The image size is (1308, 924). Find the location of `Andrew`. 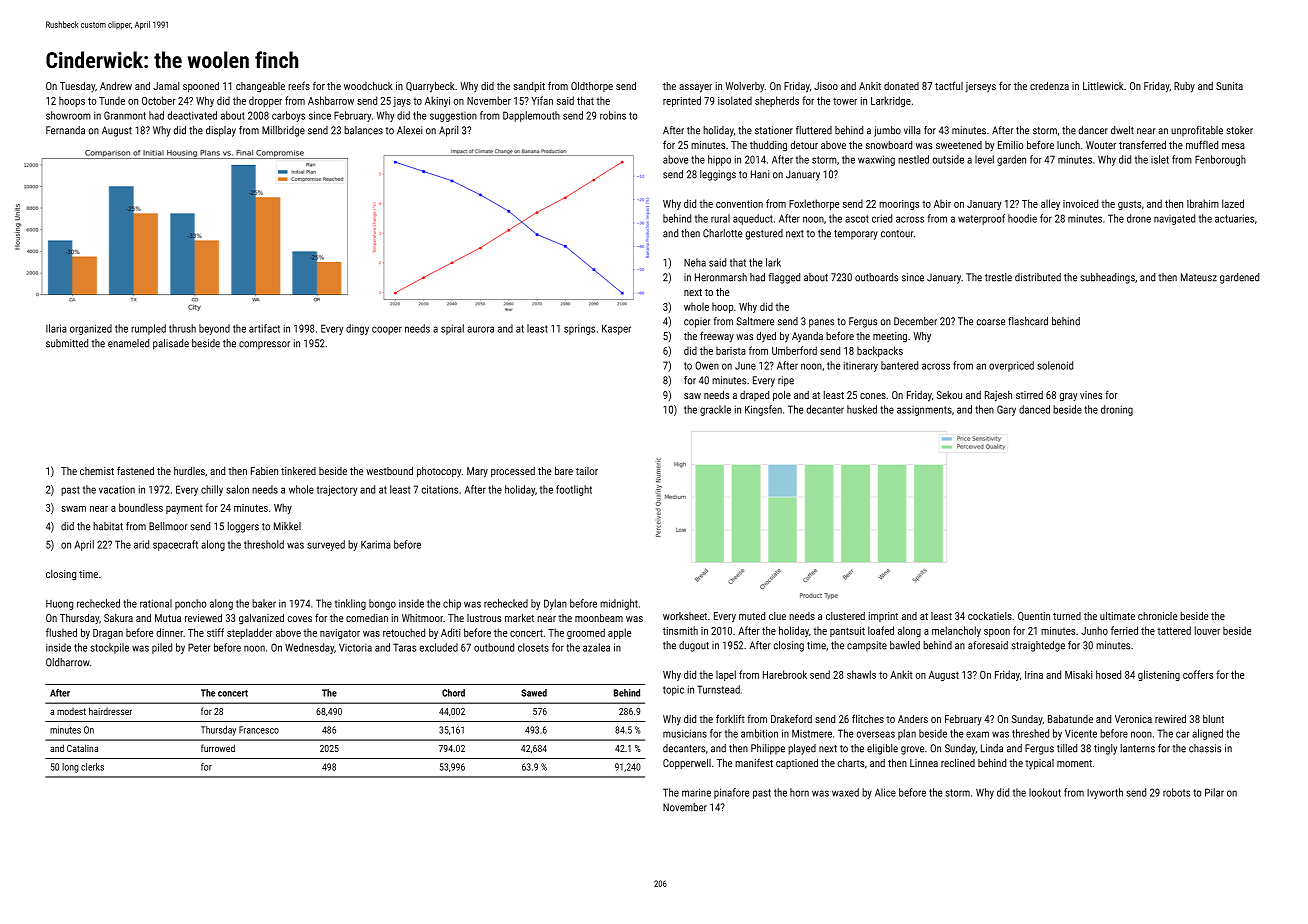

Andrew is located at coordinates (116, 86).
